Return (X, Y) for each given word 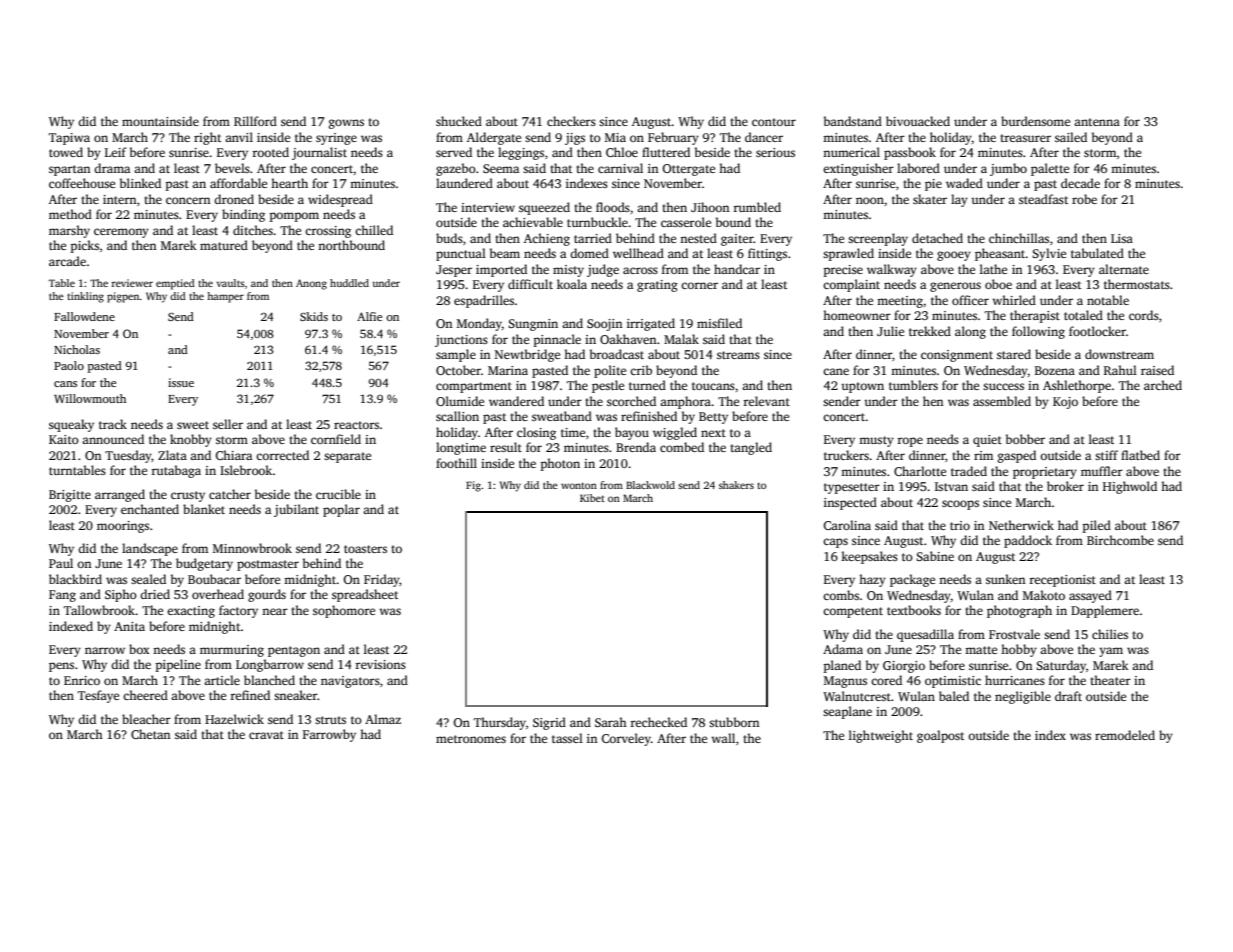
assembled (1002, 401)
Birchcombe (1120, 540)
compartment (474, 387)
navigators (350, 682)
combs (841, 595)
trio (960, 525)
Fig (473, 486)
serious (775, 152)
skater (930, 199)
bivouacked (918, 121)
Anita (129, 626)
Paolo (69, 365)
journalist (319, 153)
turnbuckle (597, 222)
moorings (123, 527)
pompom (294, 217)
